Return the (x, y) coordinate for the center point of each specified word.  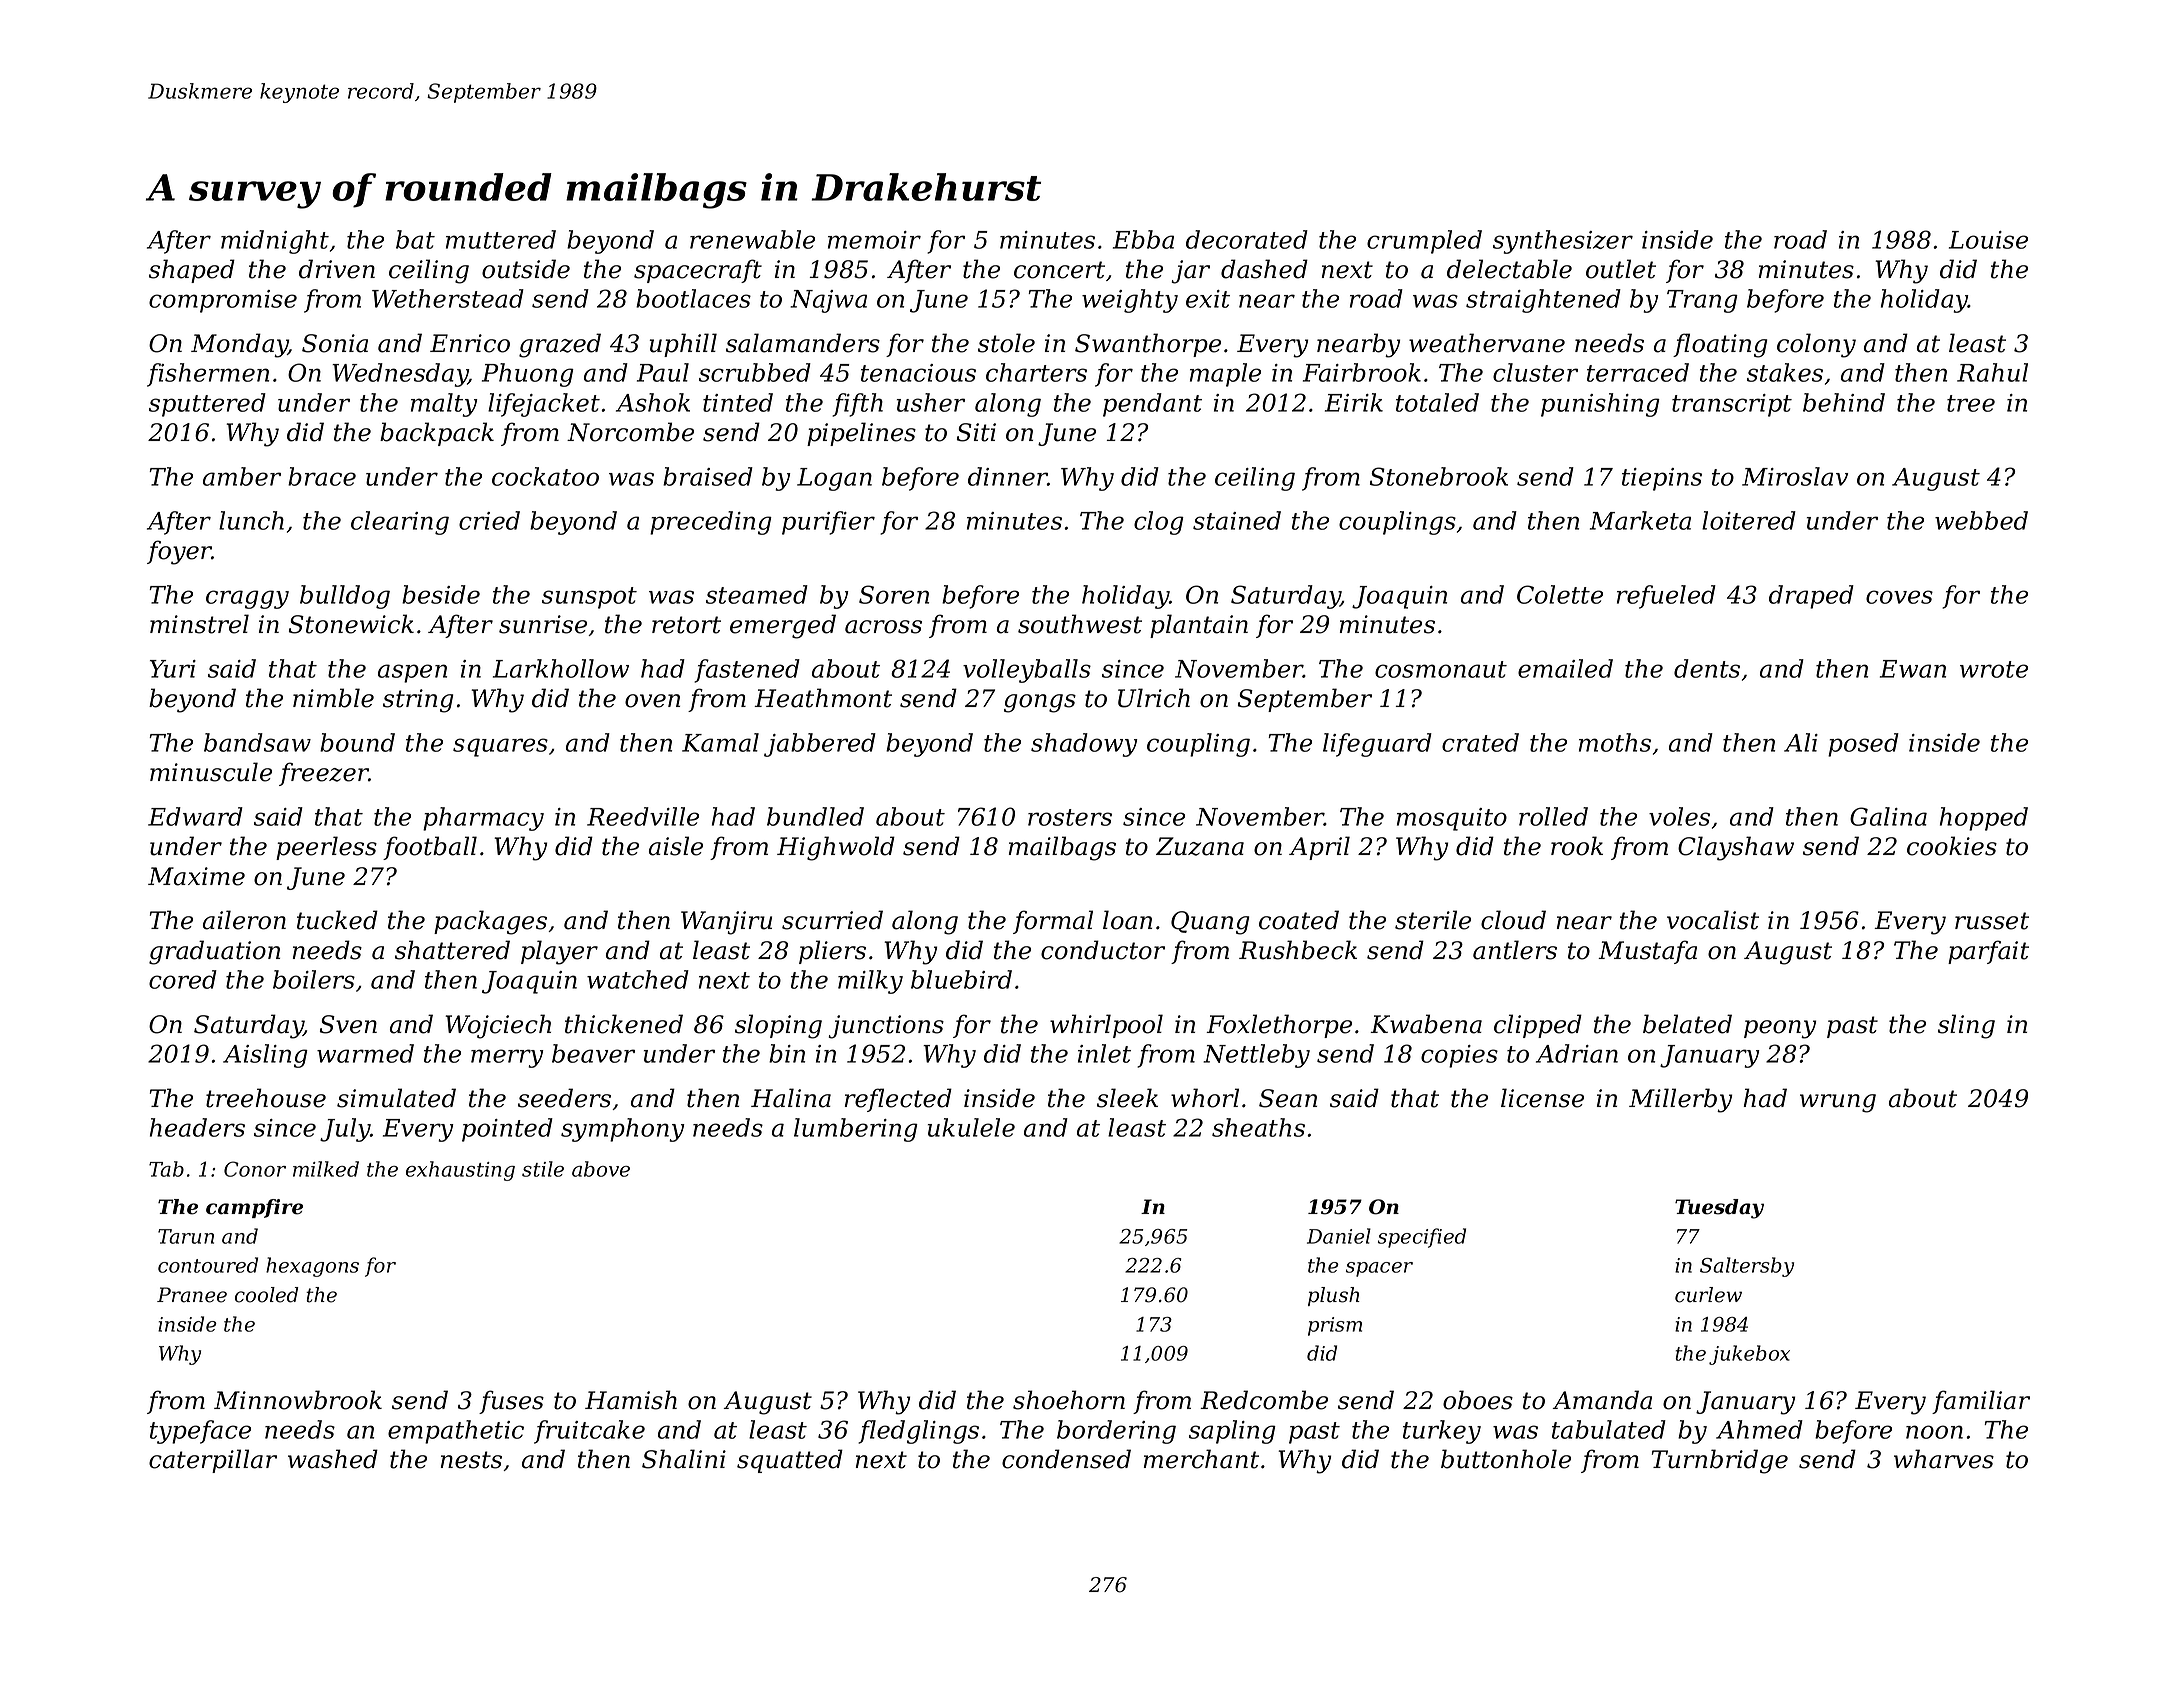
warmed (365, 1053)
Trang (1702, 301)
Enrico (470, 343)
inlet (1104, 1053)
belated (1687, 1024)
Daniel (1339, 1236)
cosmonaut (1441, 669)
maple (1225, 375)
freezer (324, 774)
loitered (1749, 520)
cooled (266, 1295)
